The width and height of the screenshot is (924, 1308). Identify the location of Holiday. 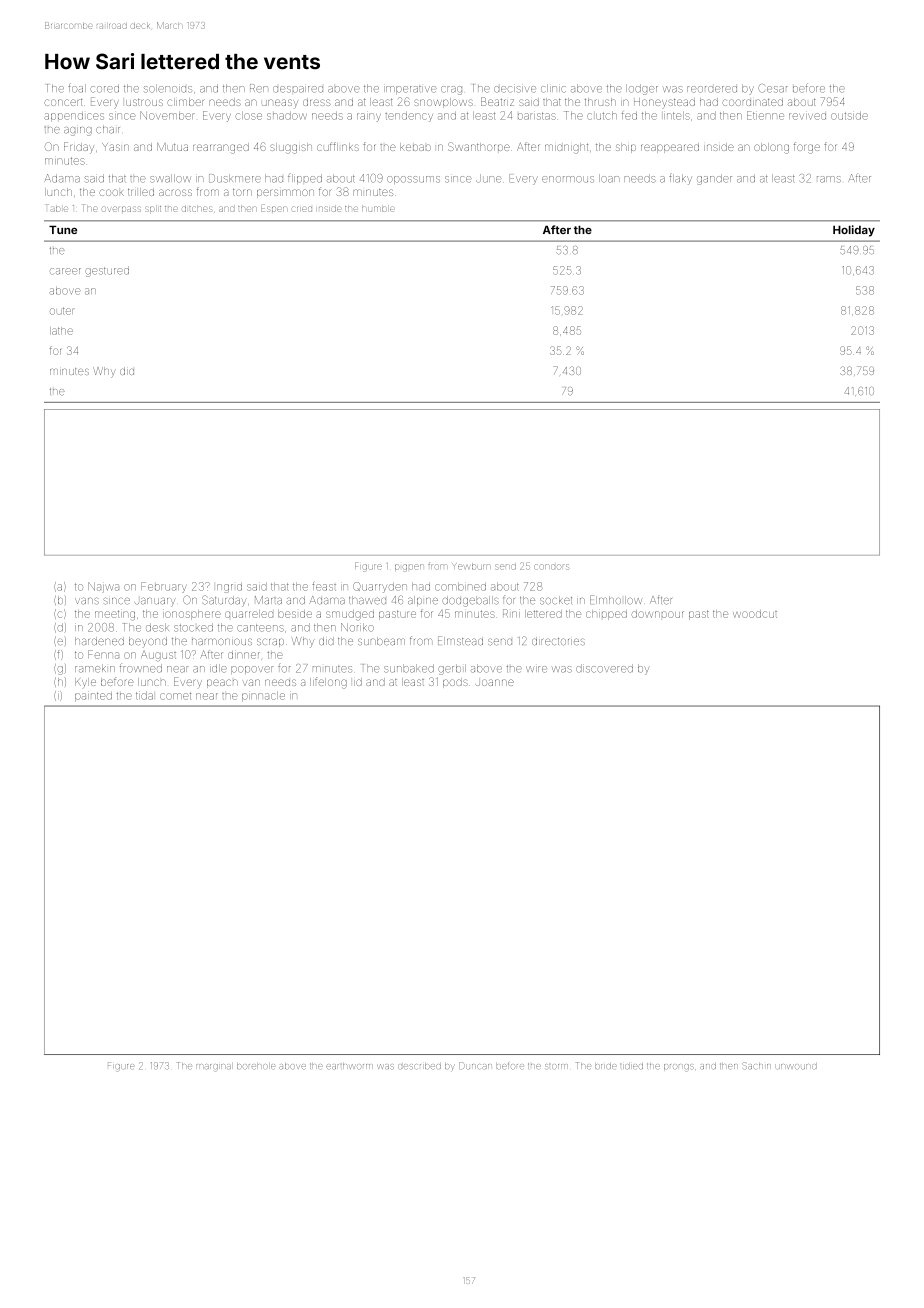
(854, 231).
